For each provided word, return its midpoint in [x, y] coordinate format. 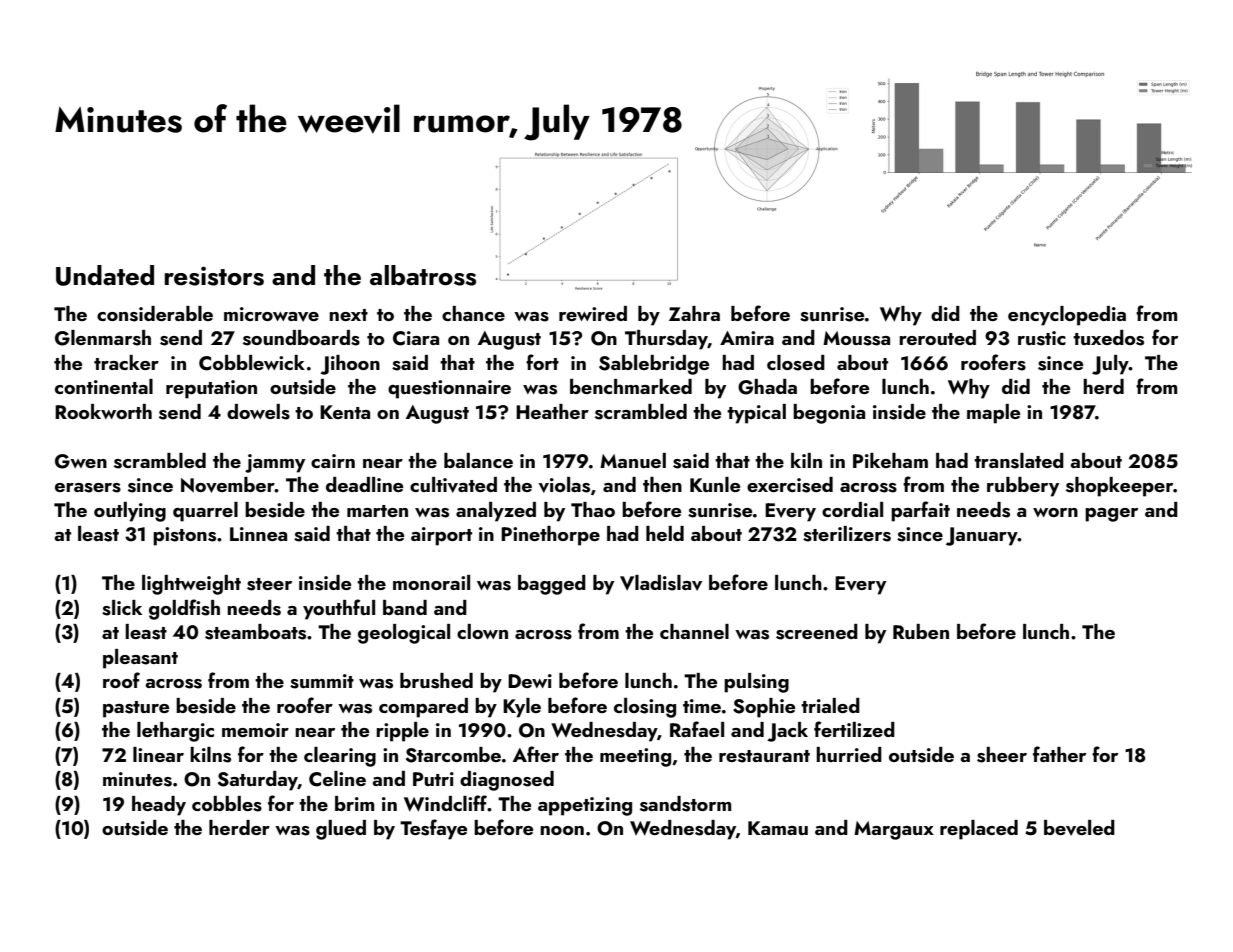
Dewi [530, 681]
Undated [105, 275]
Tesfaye [433, 829]
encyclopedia [1067, 316]
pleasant [140, 659]
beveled [1079, 828]
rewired [593, 313]
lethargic [175, 732]
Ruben [921, 631]
